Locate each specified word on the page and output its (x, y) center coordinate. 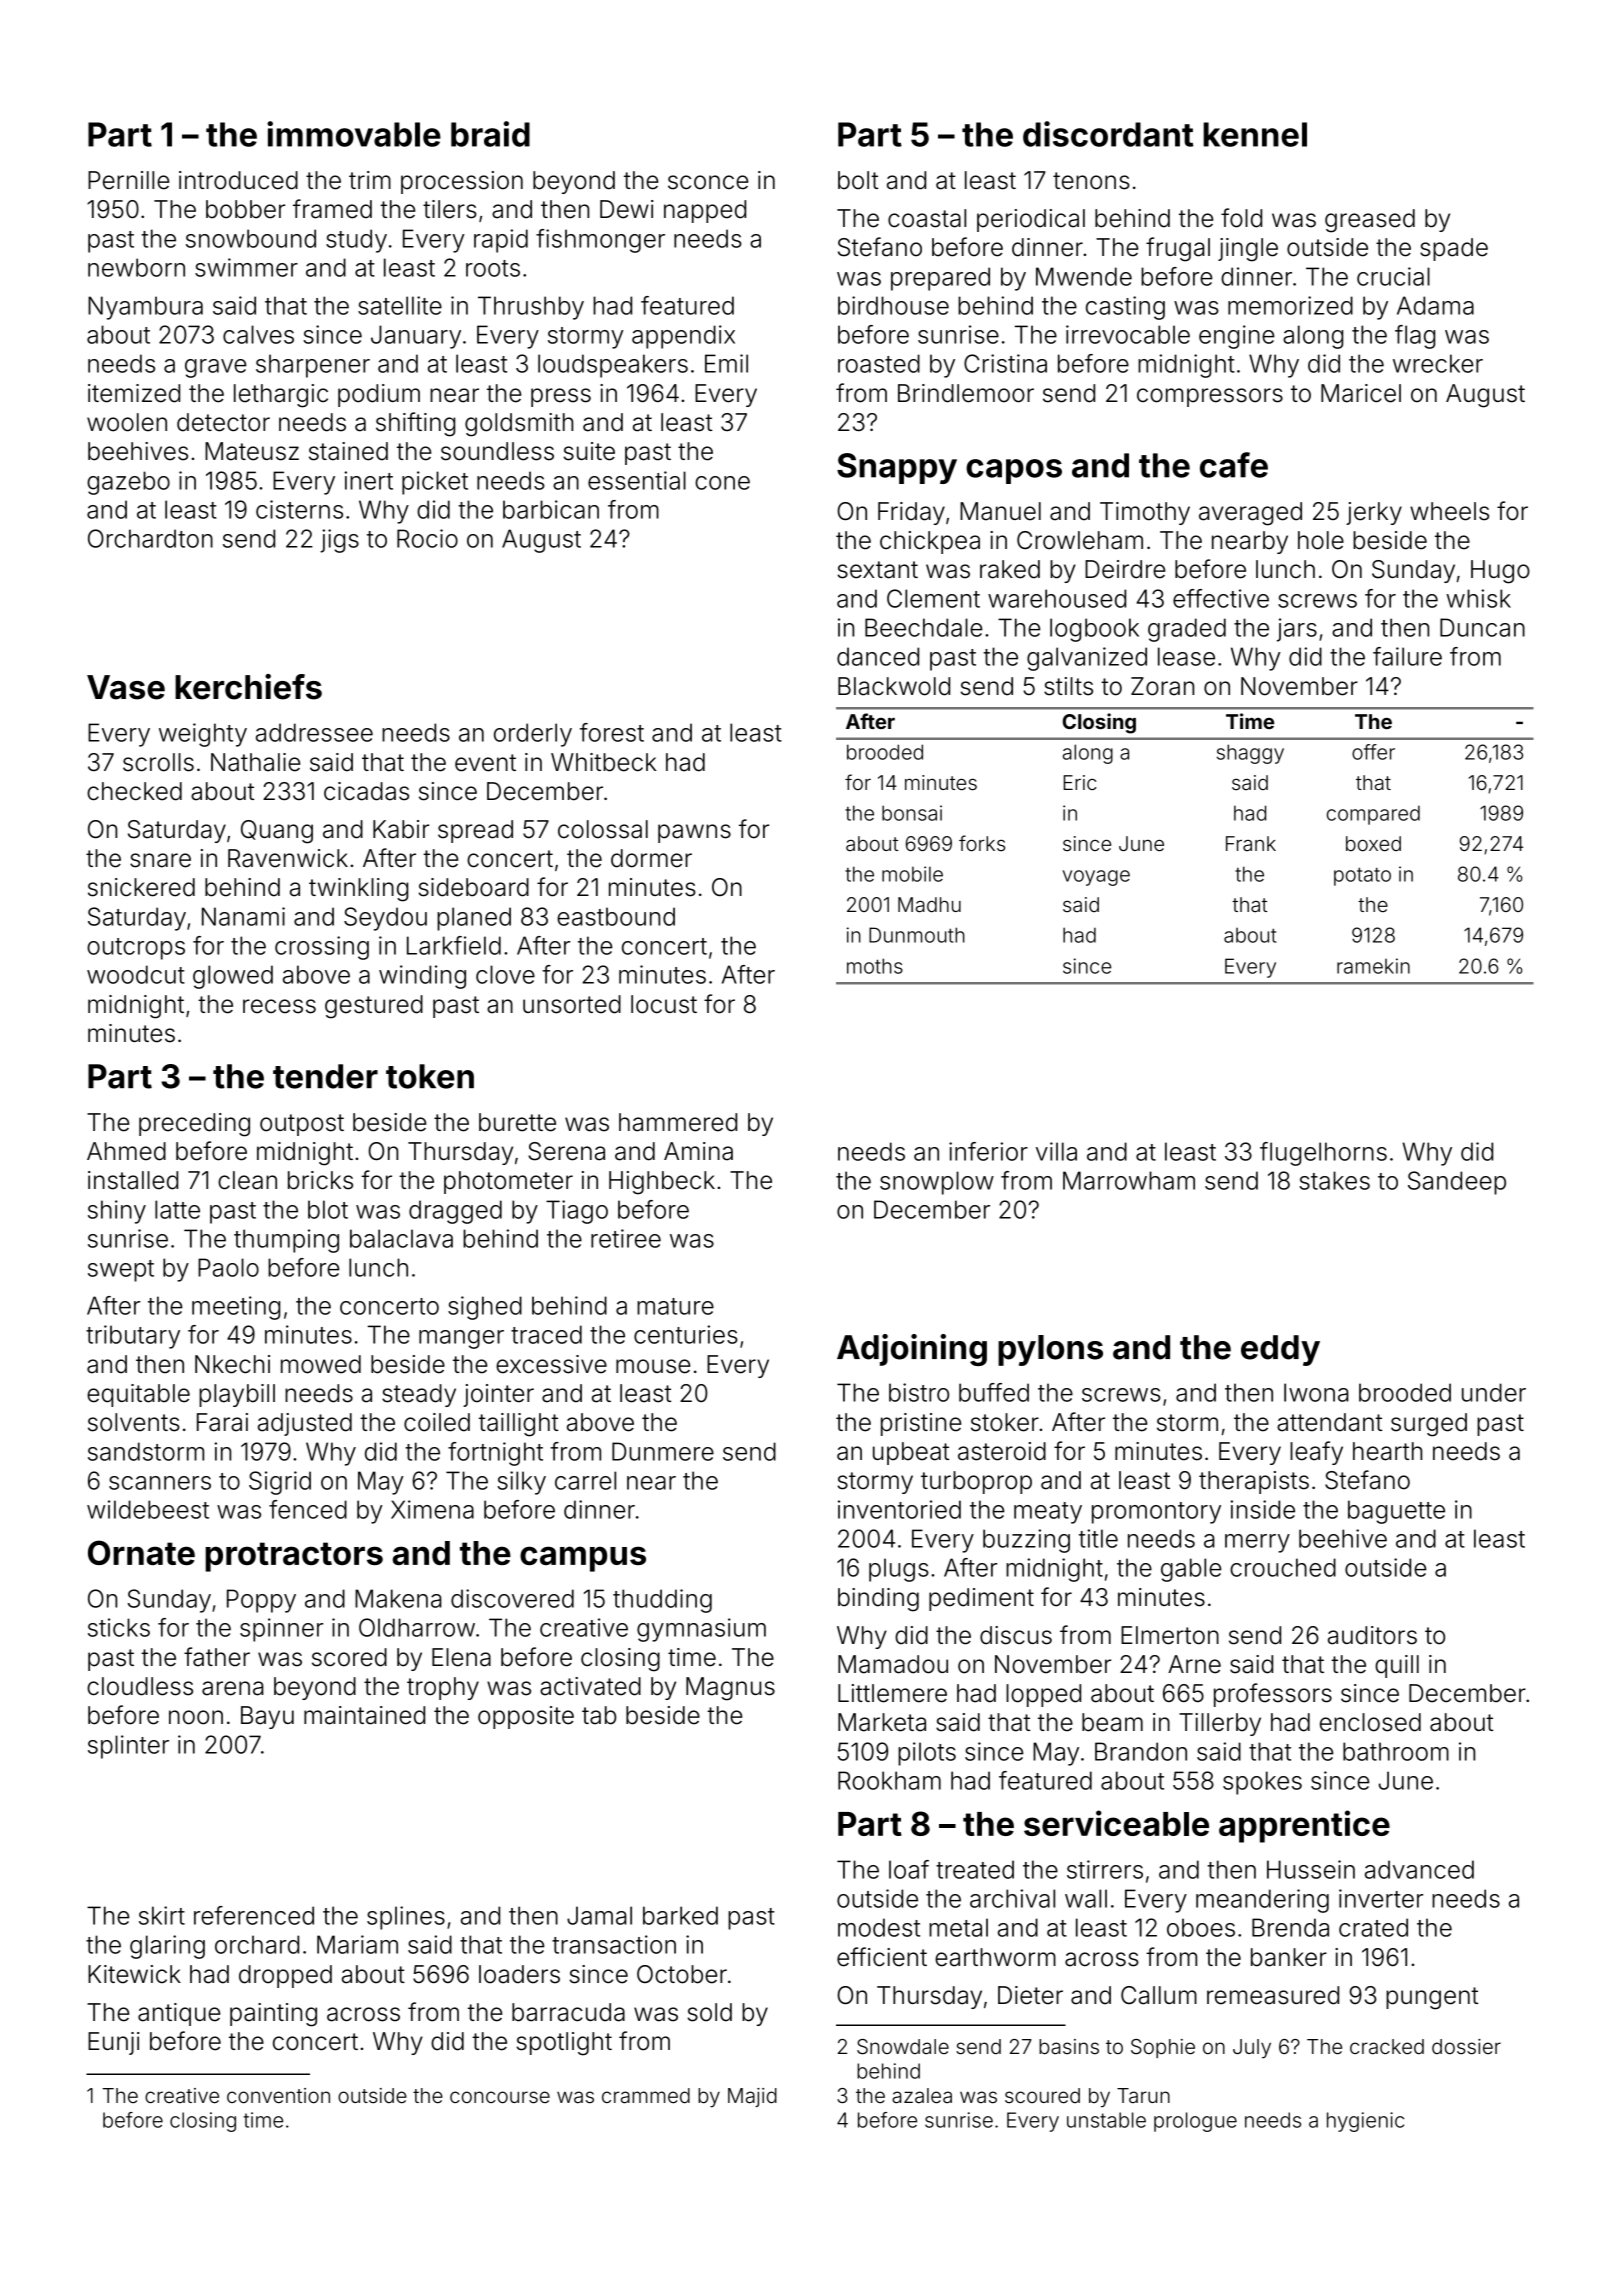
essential (637, 480)
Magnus (730, 1689)
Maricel (1361, 393)
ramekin (1373, 966)
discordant (1108, 134)
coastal (927, 218)
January (416, 337)
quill (1397, 1666)
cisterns (299, 509)
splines (406, 1918)
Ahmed (126, 1151)
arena (233, 1688)
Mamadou (893, 1664)
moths (875, 966)
